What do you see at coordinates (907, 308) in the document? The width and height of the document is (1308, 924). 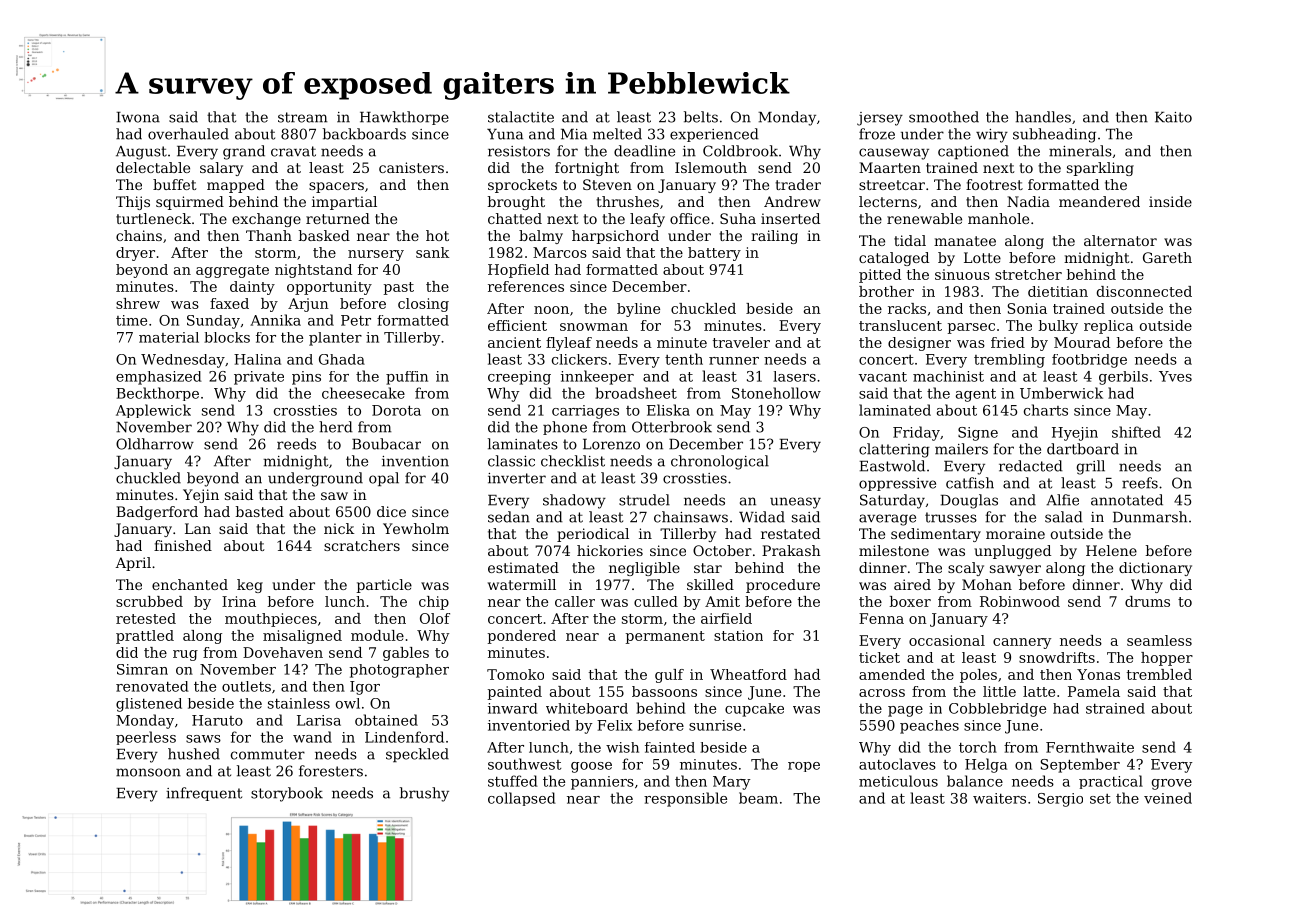 I see `racks` at bounding box center [907, 308].
